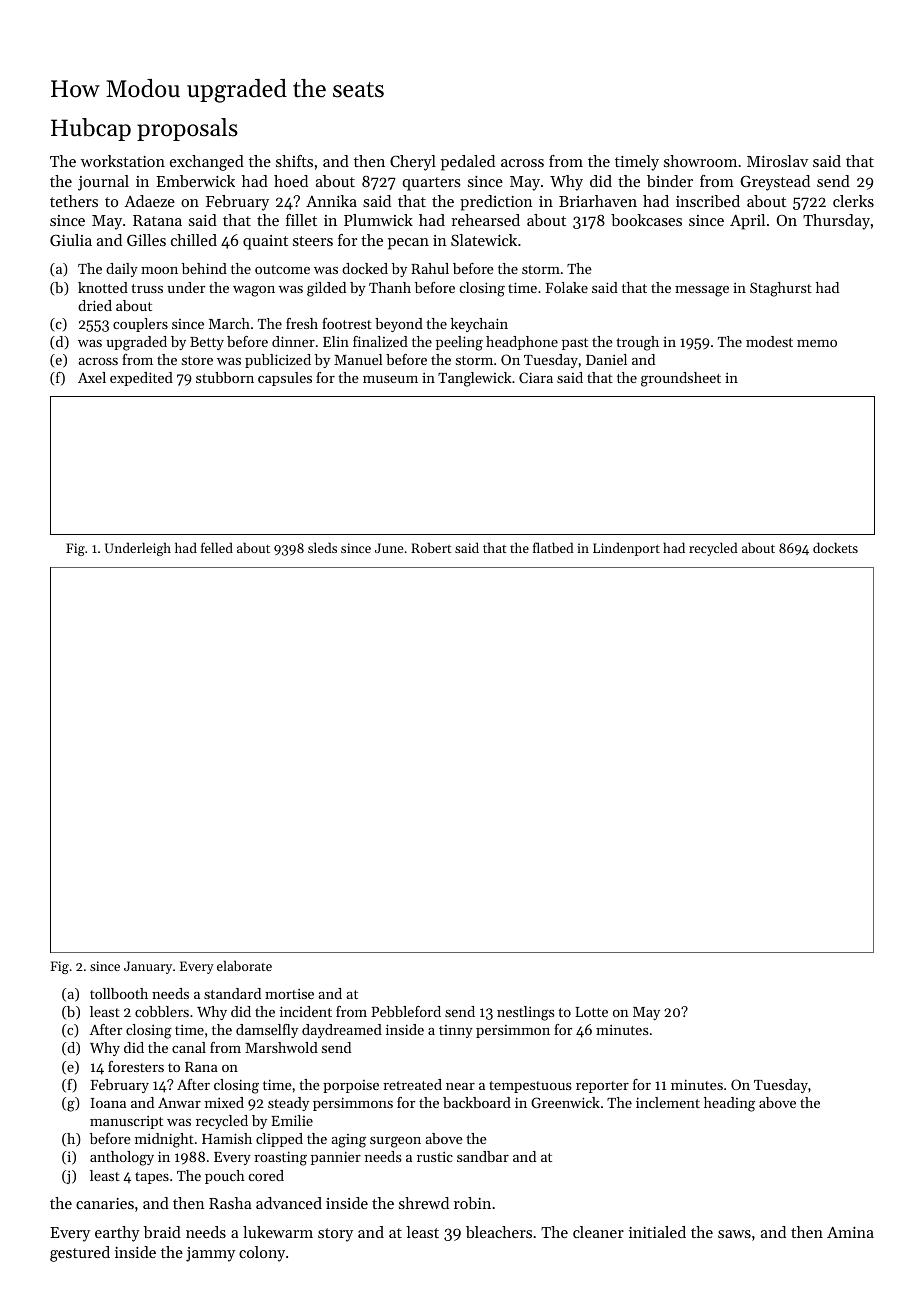  What do you see at coordinates (700, 161) in the document?
I see `showroom` at bounding box center [700, 161].
